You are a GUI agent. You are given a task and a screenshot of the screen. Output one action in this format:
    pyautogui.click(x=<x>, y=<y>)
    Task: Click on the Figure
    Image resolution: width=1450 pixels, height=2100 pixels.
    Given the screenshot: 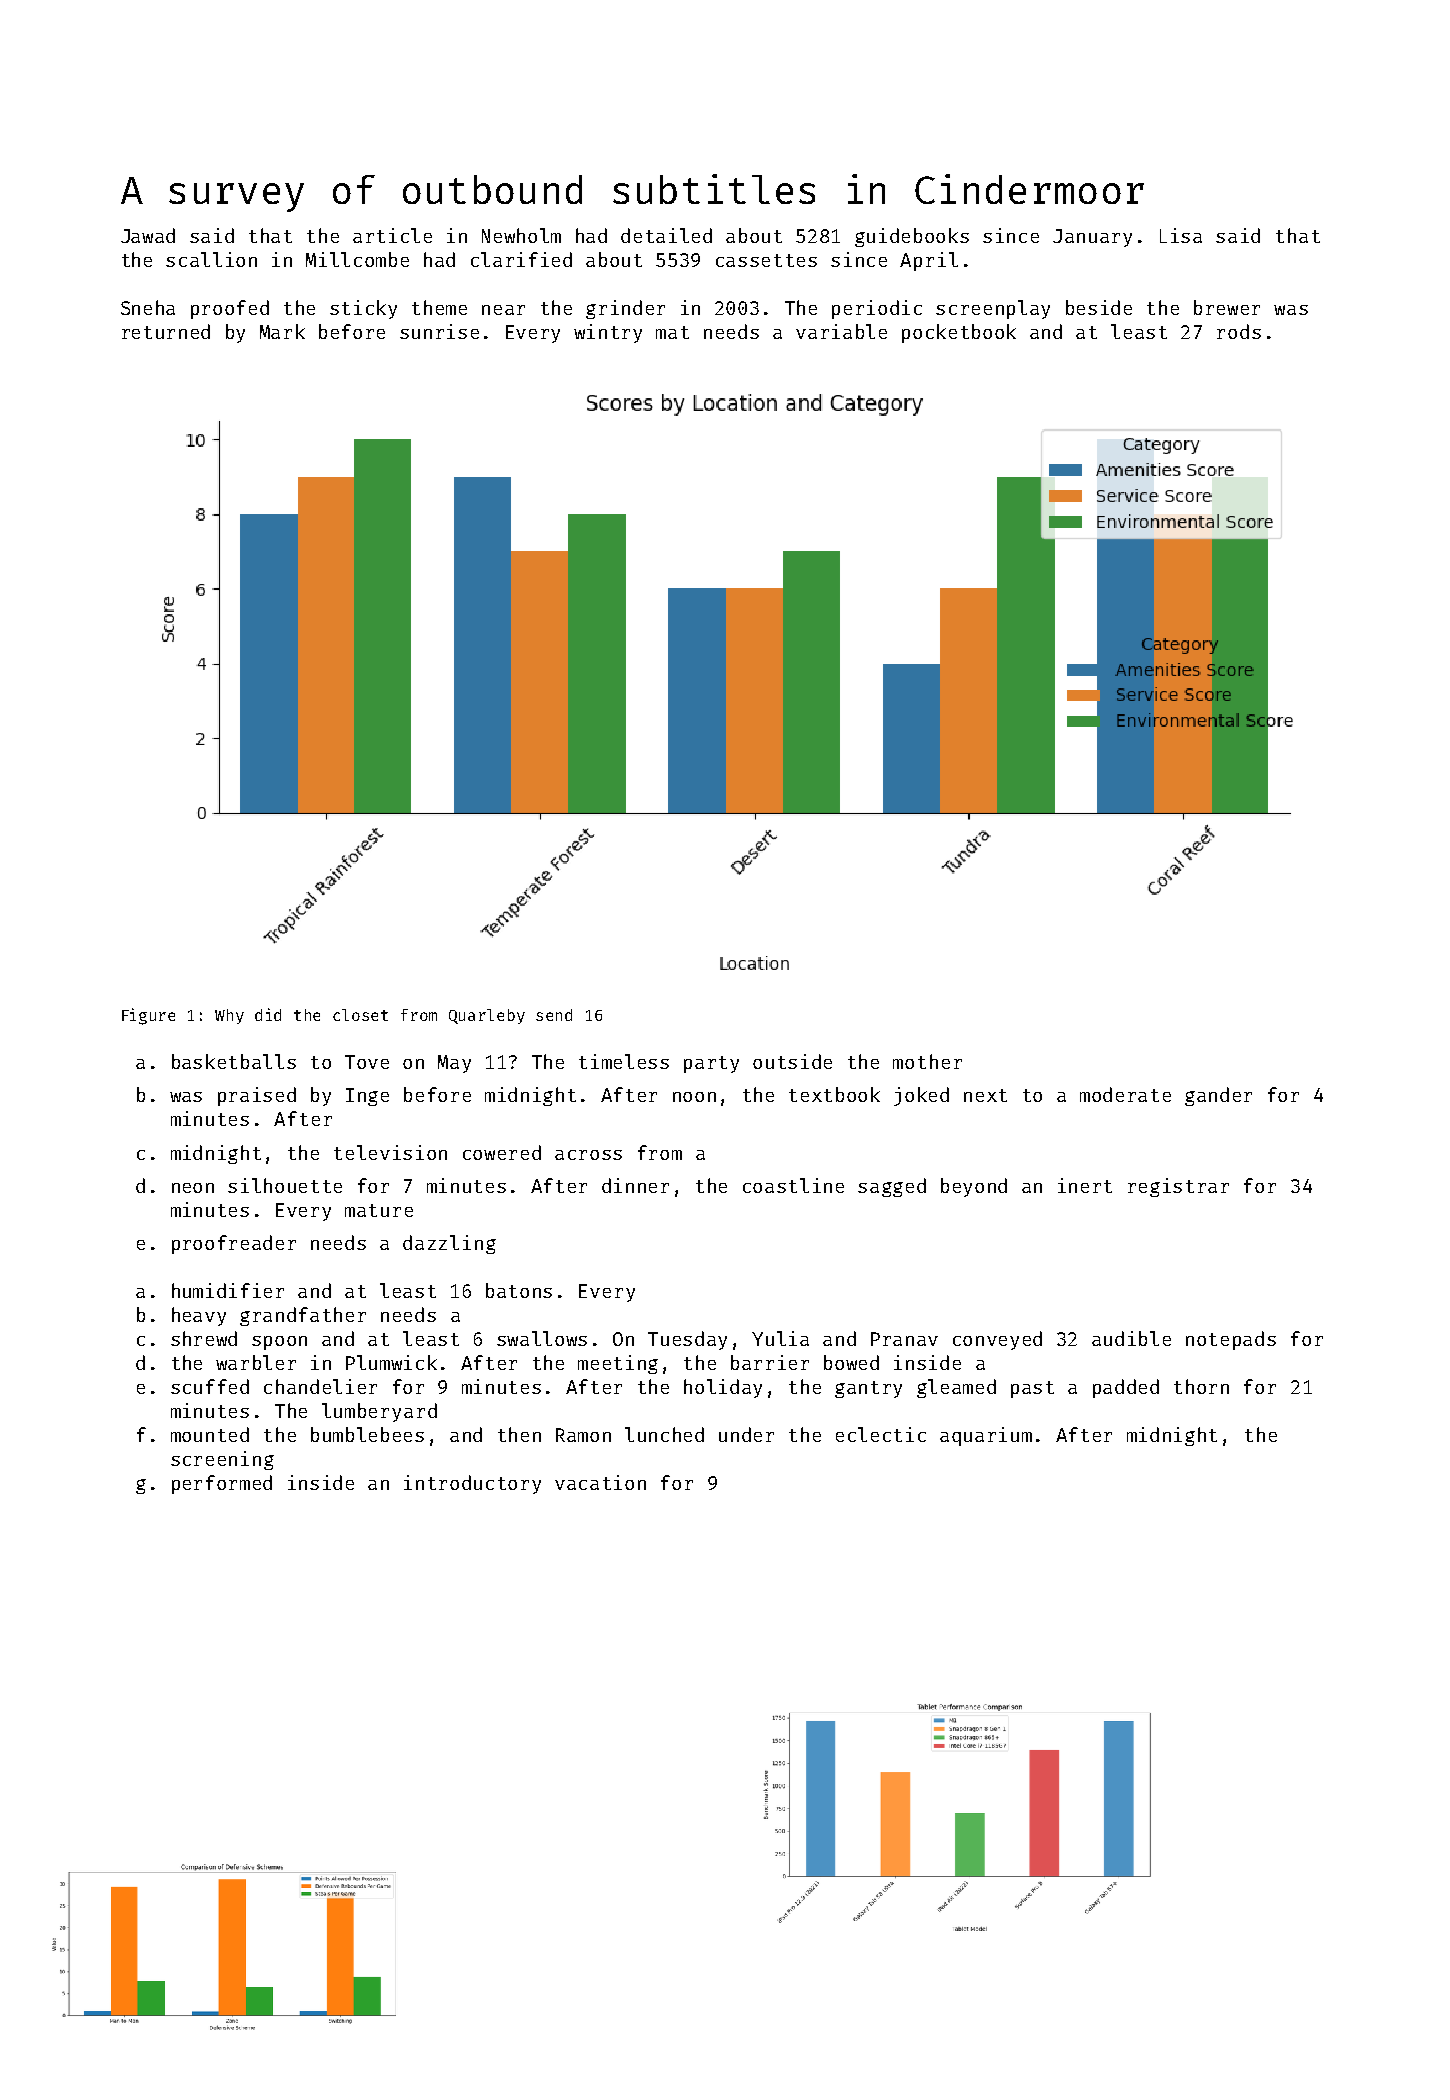 What is the action you would take?
    pyautogui.click(x=148, y=1016)
